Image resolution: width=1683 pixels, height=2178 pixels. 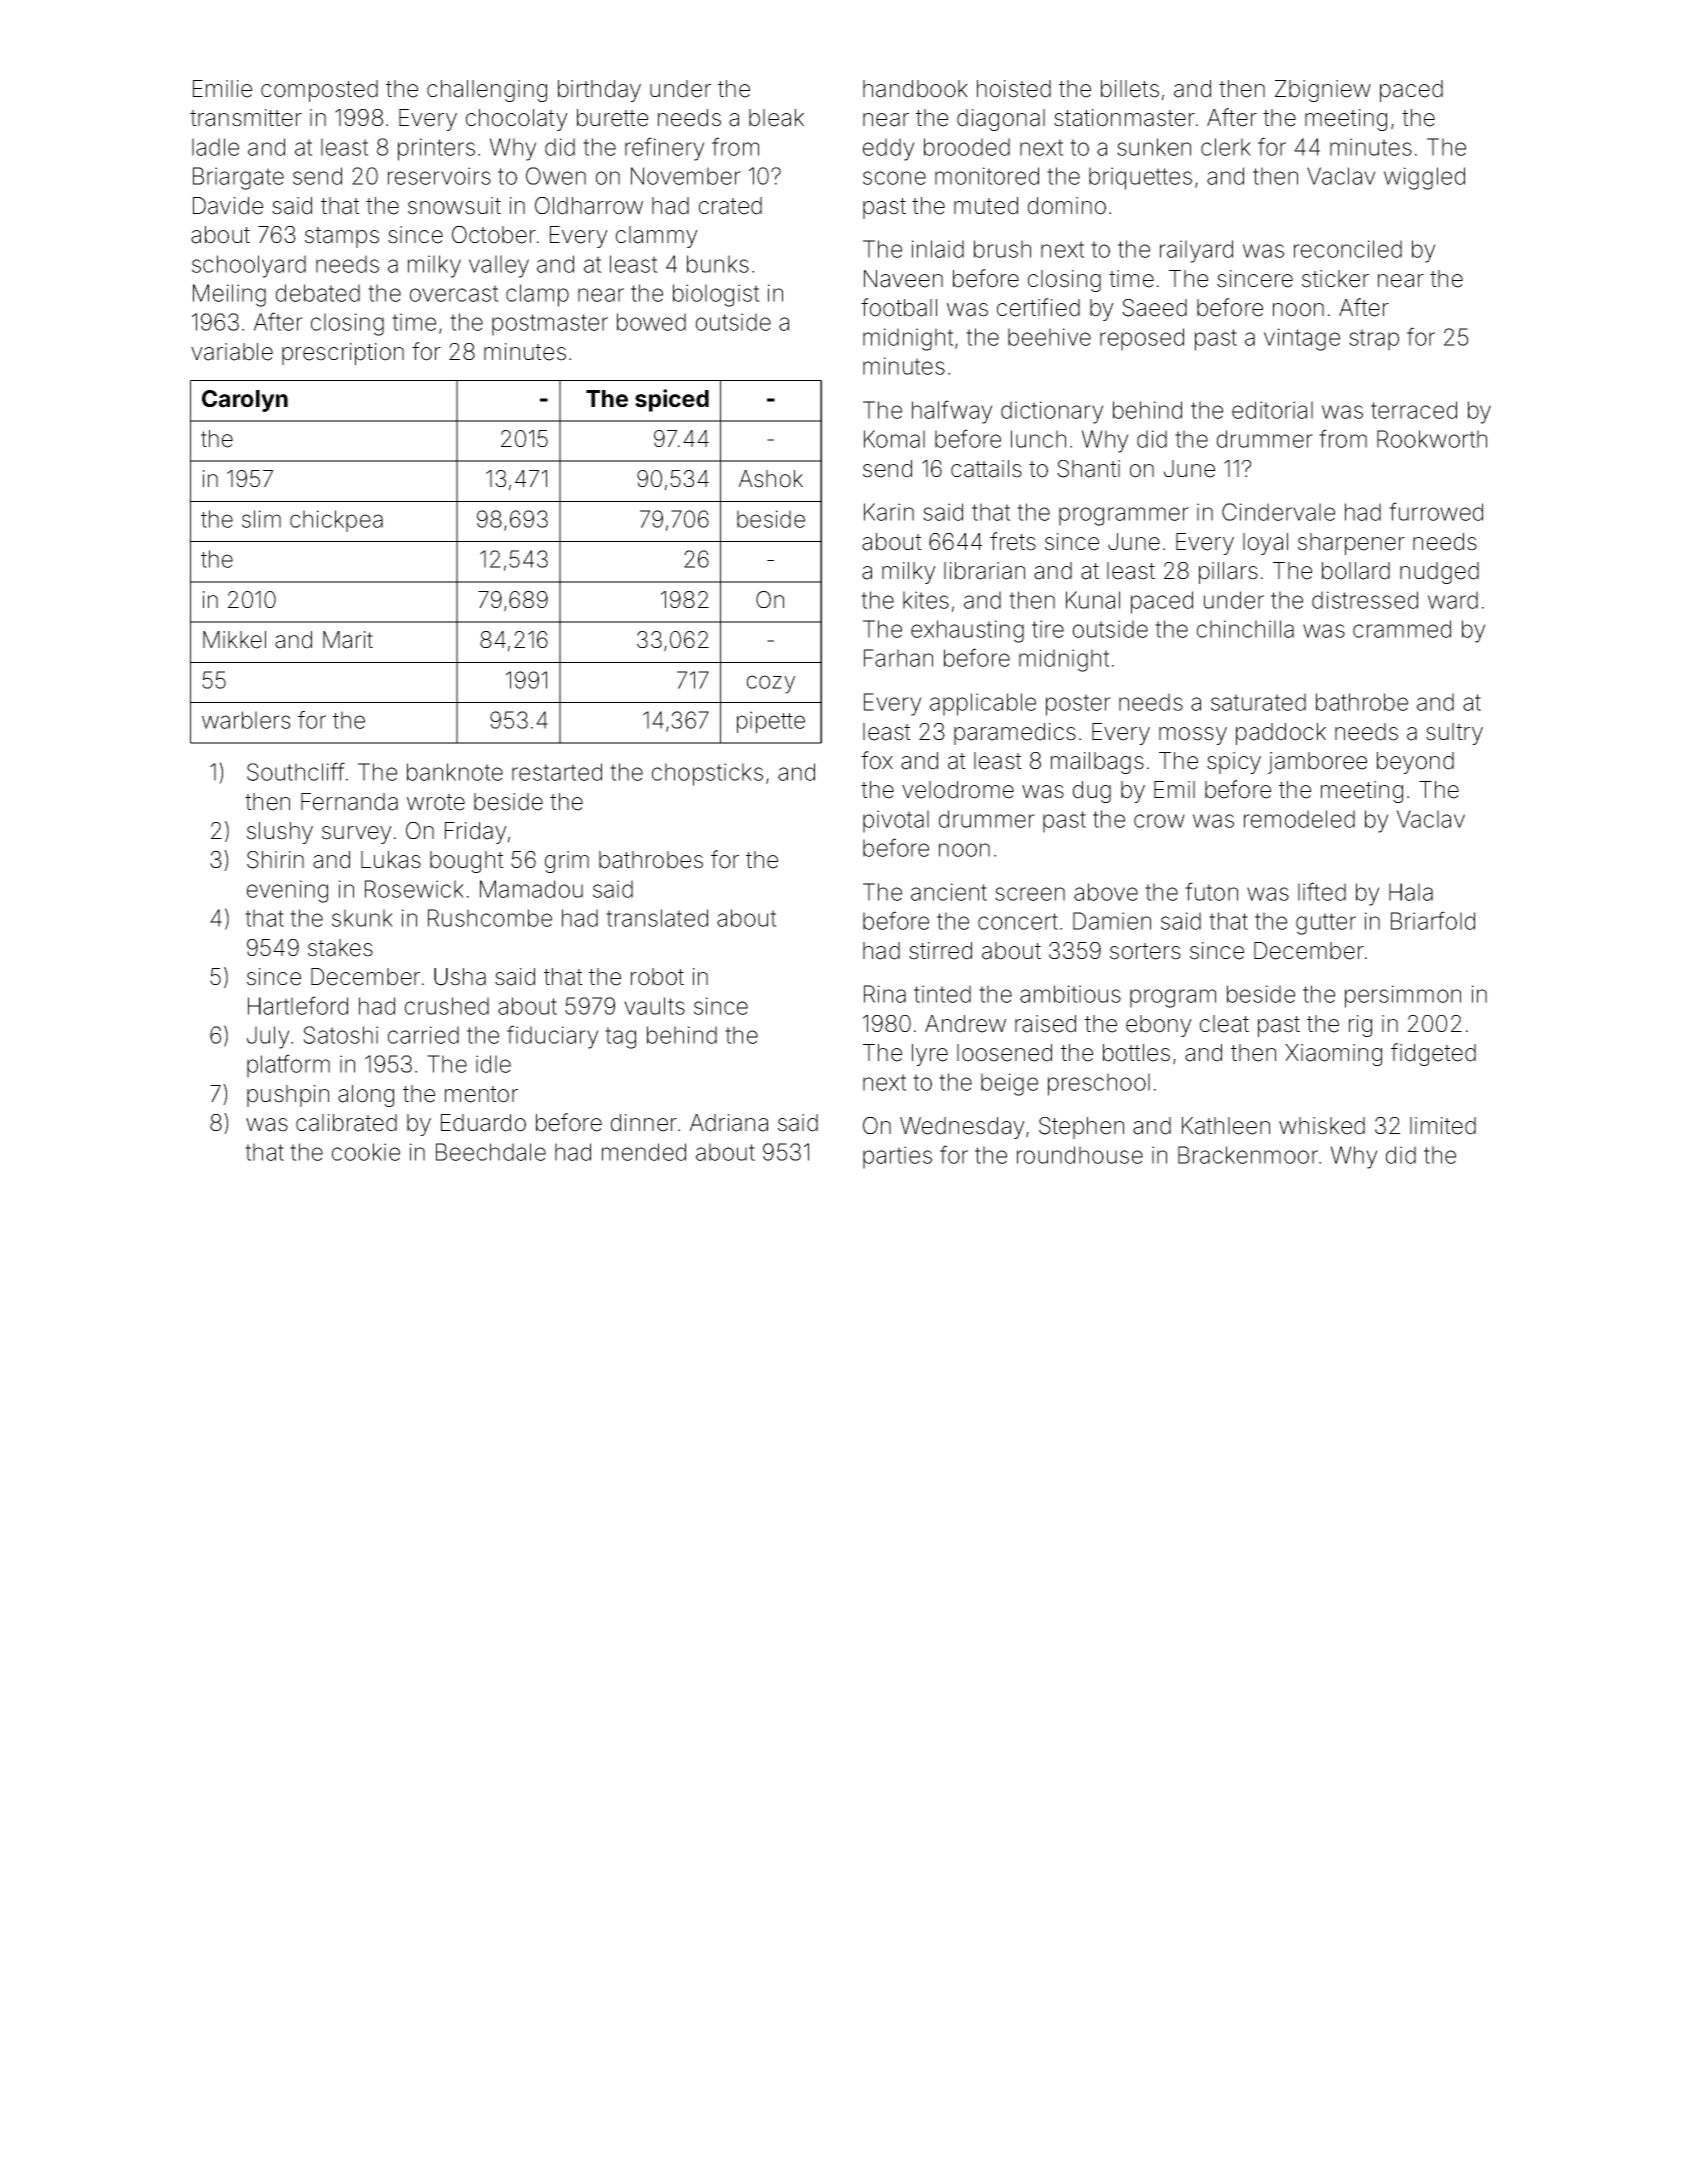 I want to click on eddy, so click(x=889, y=149).
